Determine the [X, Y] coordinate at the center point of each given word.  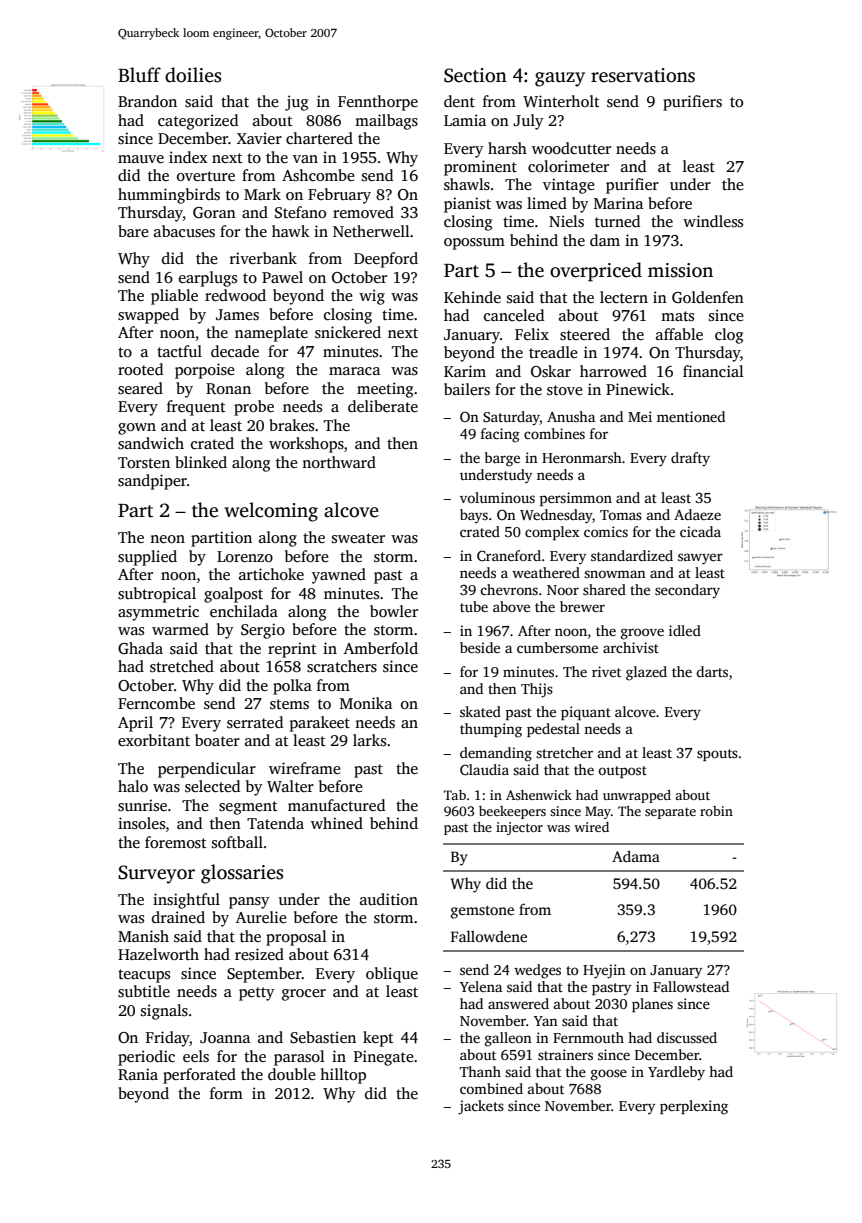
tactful [179, 351]
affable [679, 334]
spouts [717, 755]
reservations [643, 75]
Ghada [140, 648]
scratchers [342, 666]
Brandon [147, 101]
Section [475, 75]
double [292, 1074]
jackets [481, 1107]
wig [372, 297]
